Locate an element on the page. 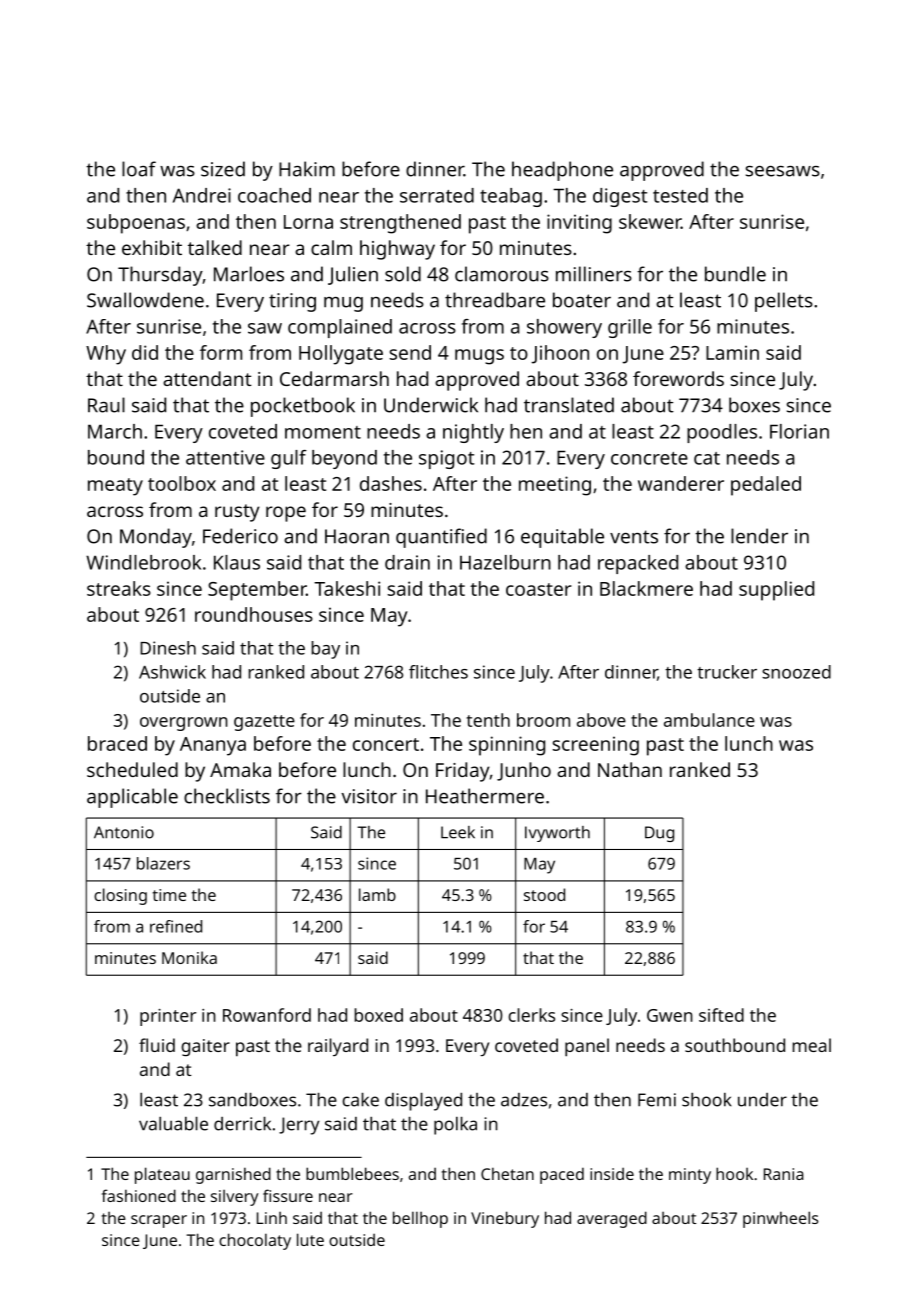  sifted is located at coordinates (721, 1015).
